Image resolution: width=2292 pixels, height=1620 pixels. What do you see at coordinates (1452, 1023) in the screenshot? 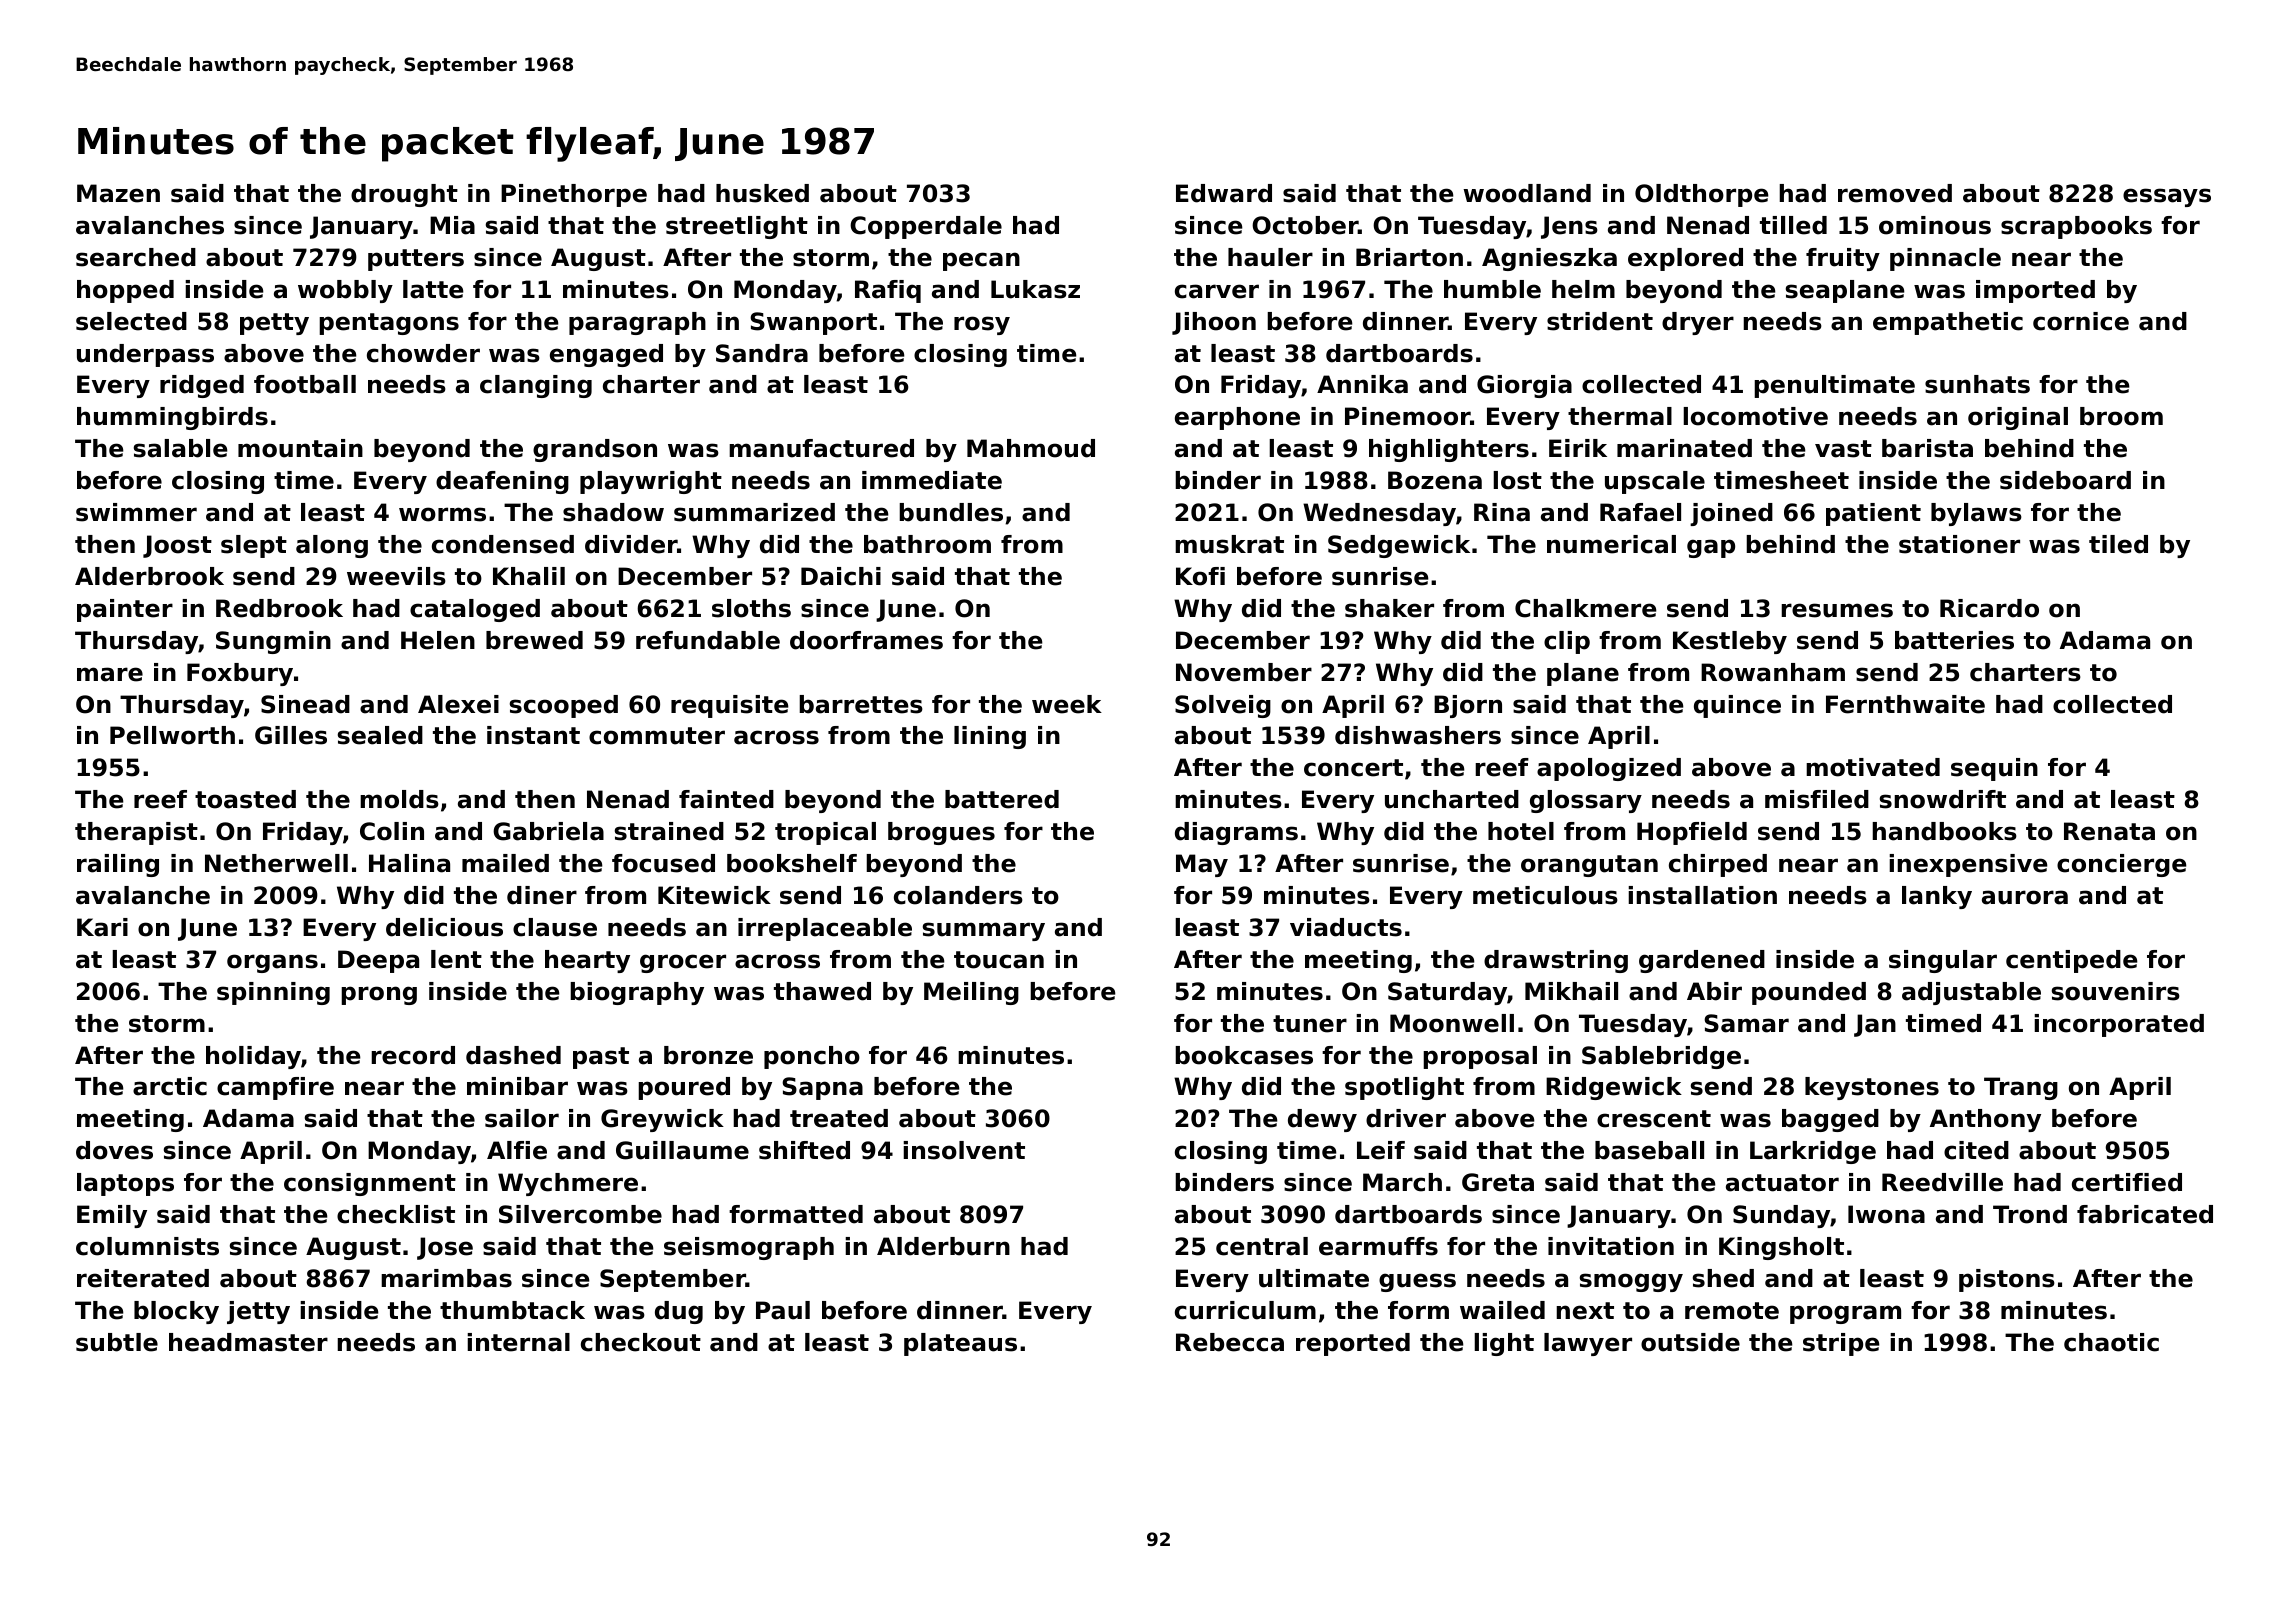
I see `Moonwell` at bounding box center [1452, 1023].
